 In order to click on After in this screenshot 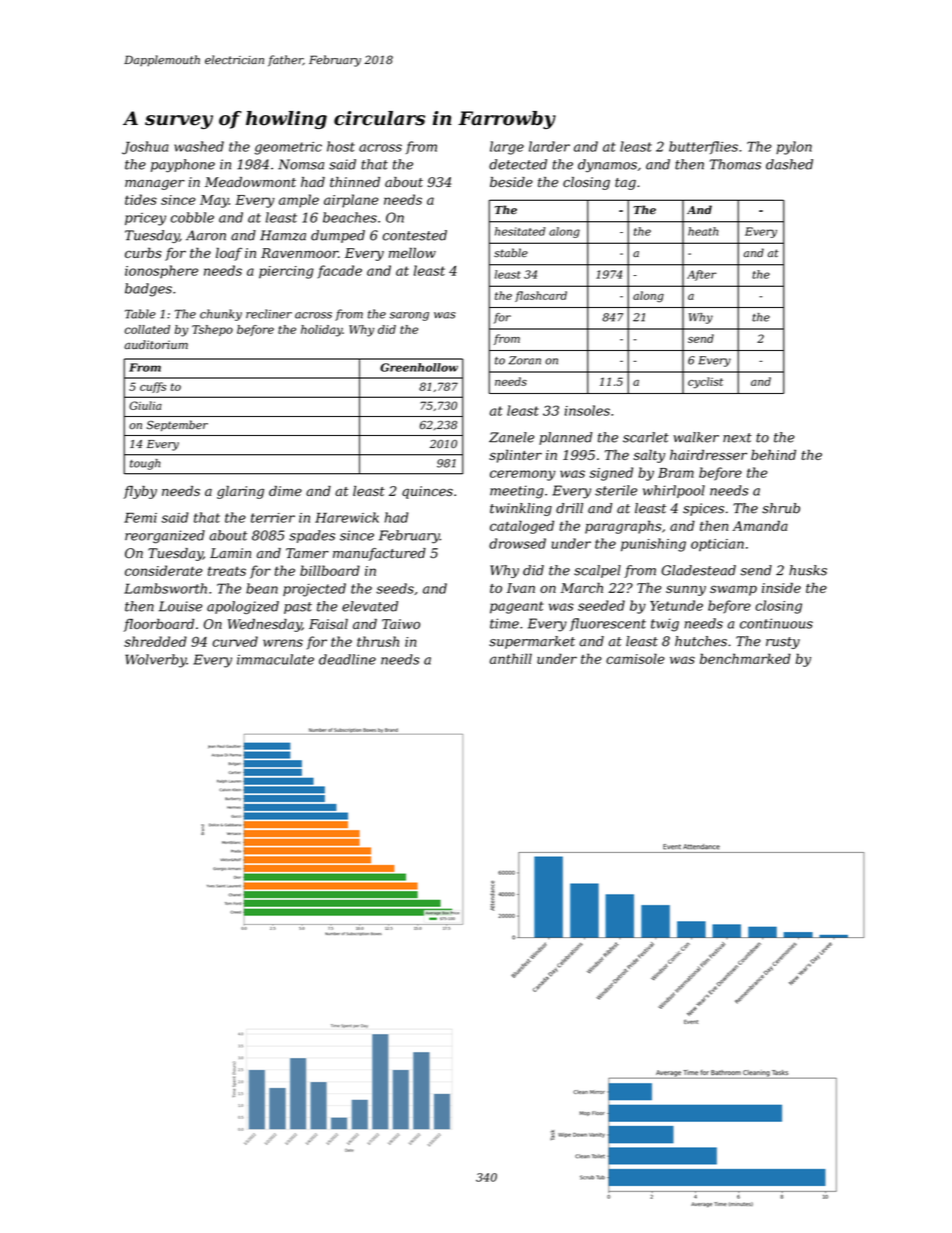, I will do `click(701, 275)`.
